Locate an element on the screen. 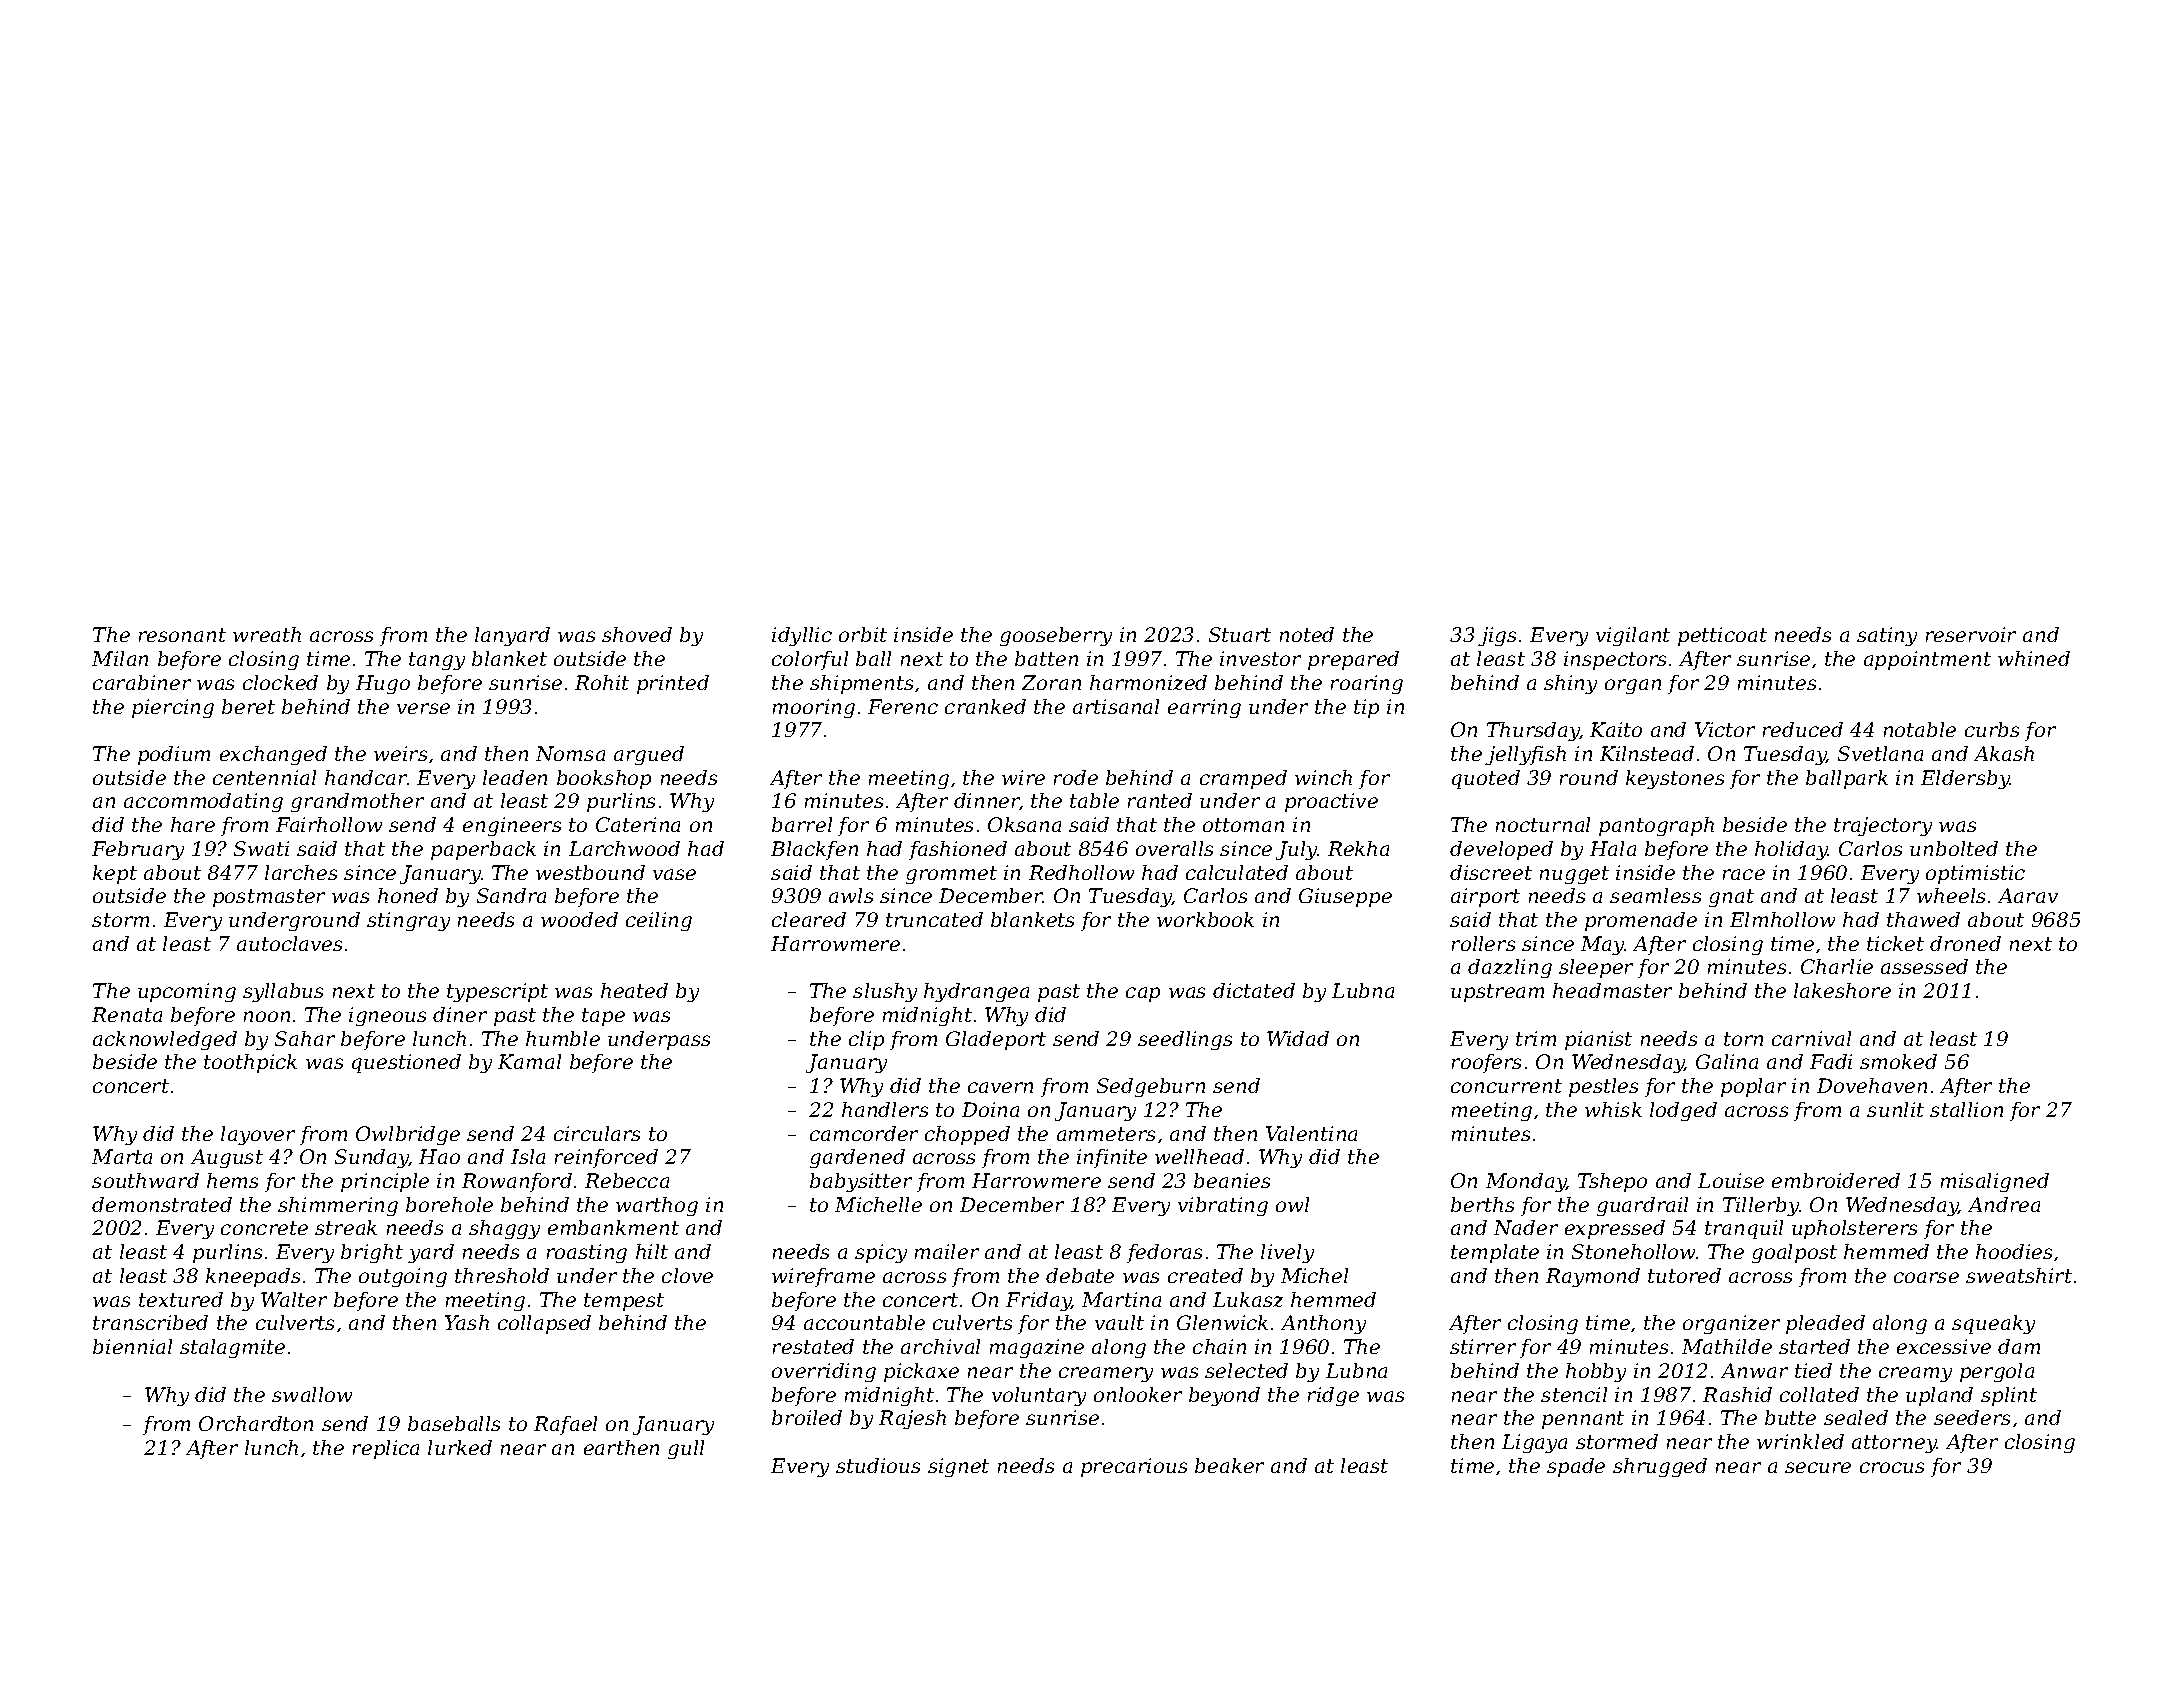  orbit is located at coordinates (863, 634).
